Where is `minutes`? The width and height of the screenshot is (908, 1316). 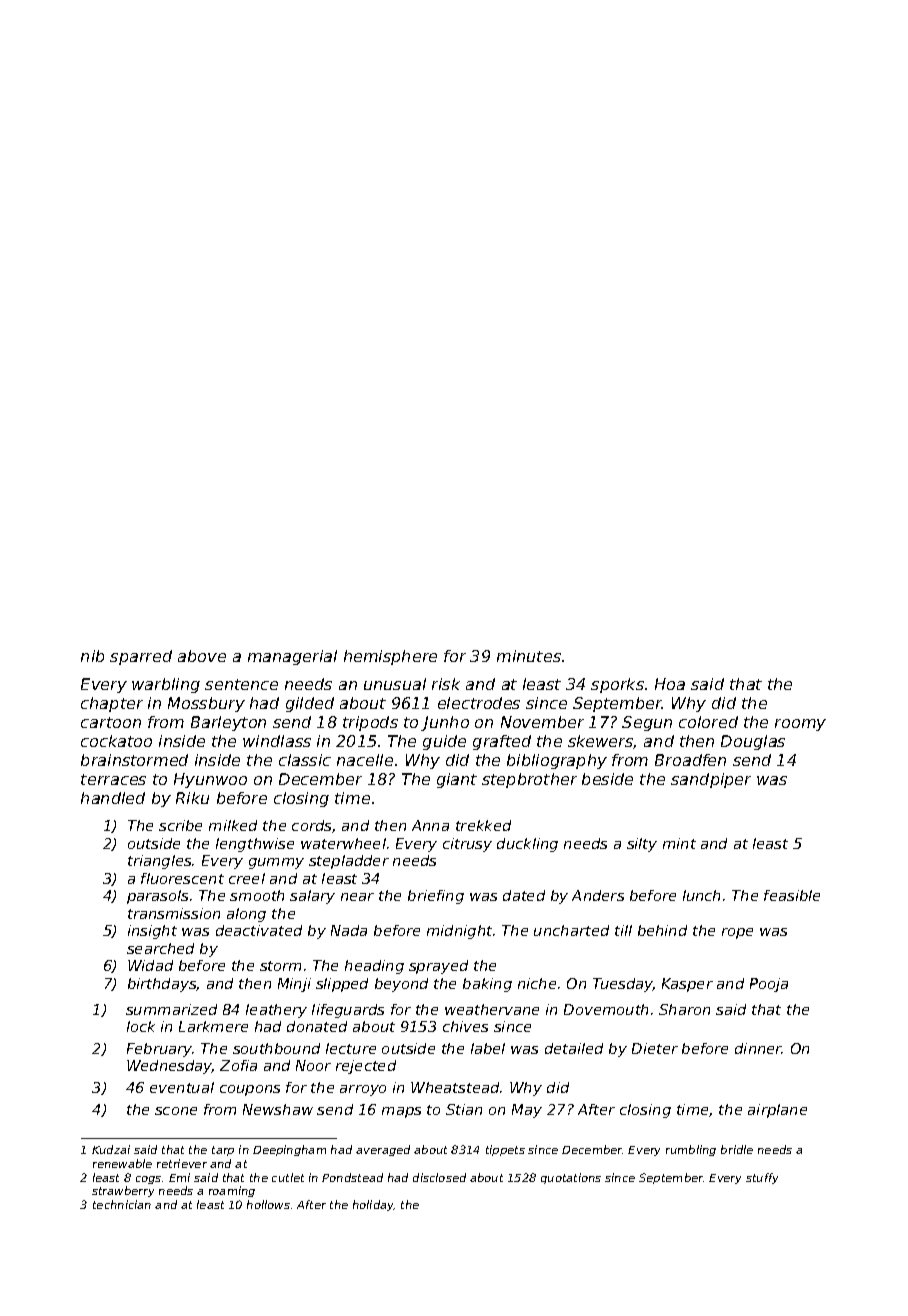
minutes is located at coordinates (529, 656).
